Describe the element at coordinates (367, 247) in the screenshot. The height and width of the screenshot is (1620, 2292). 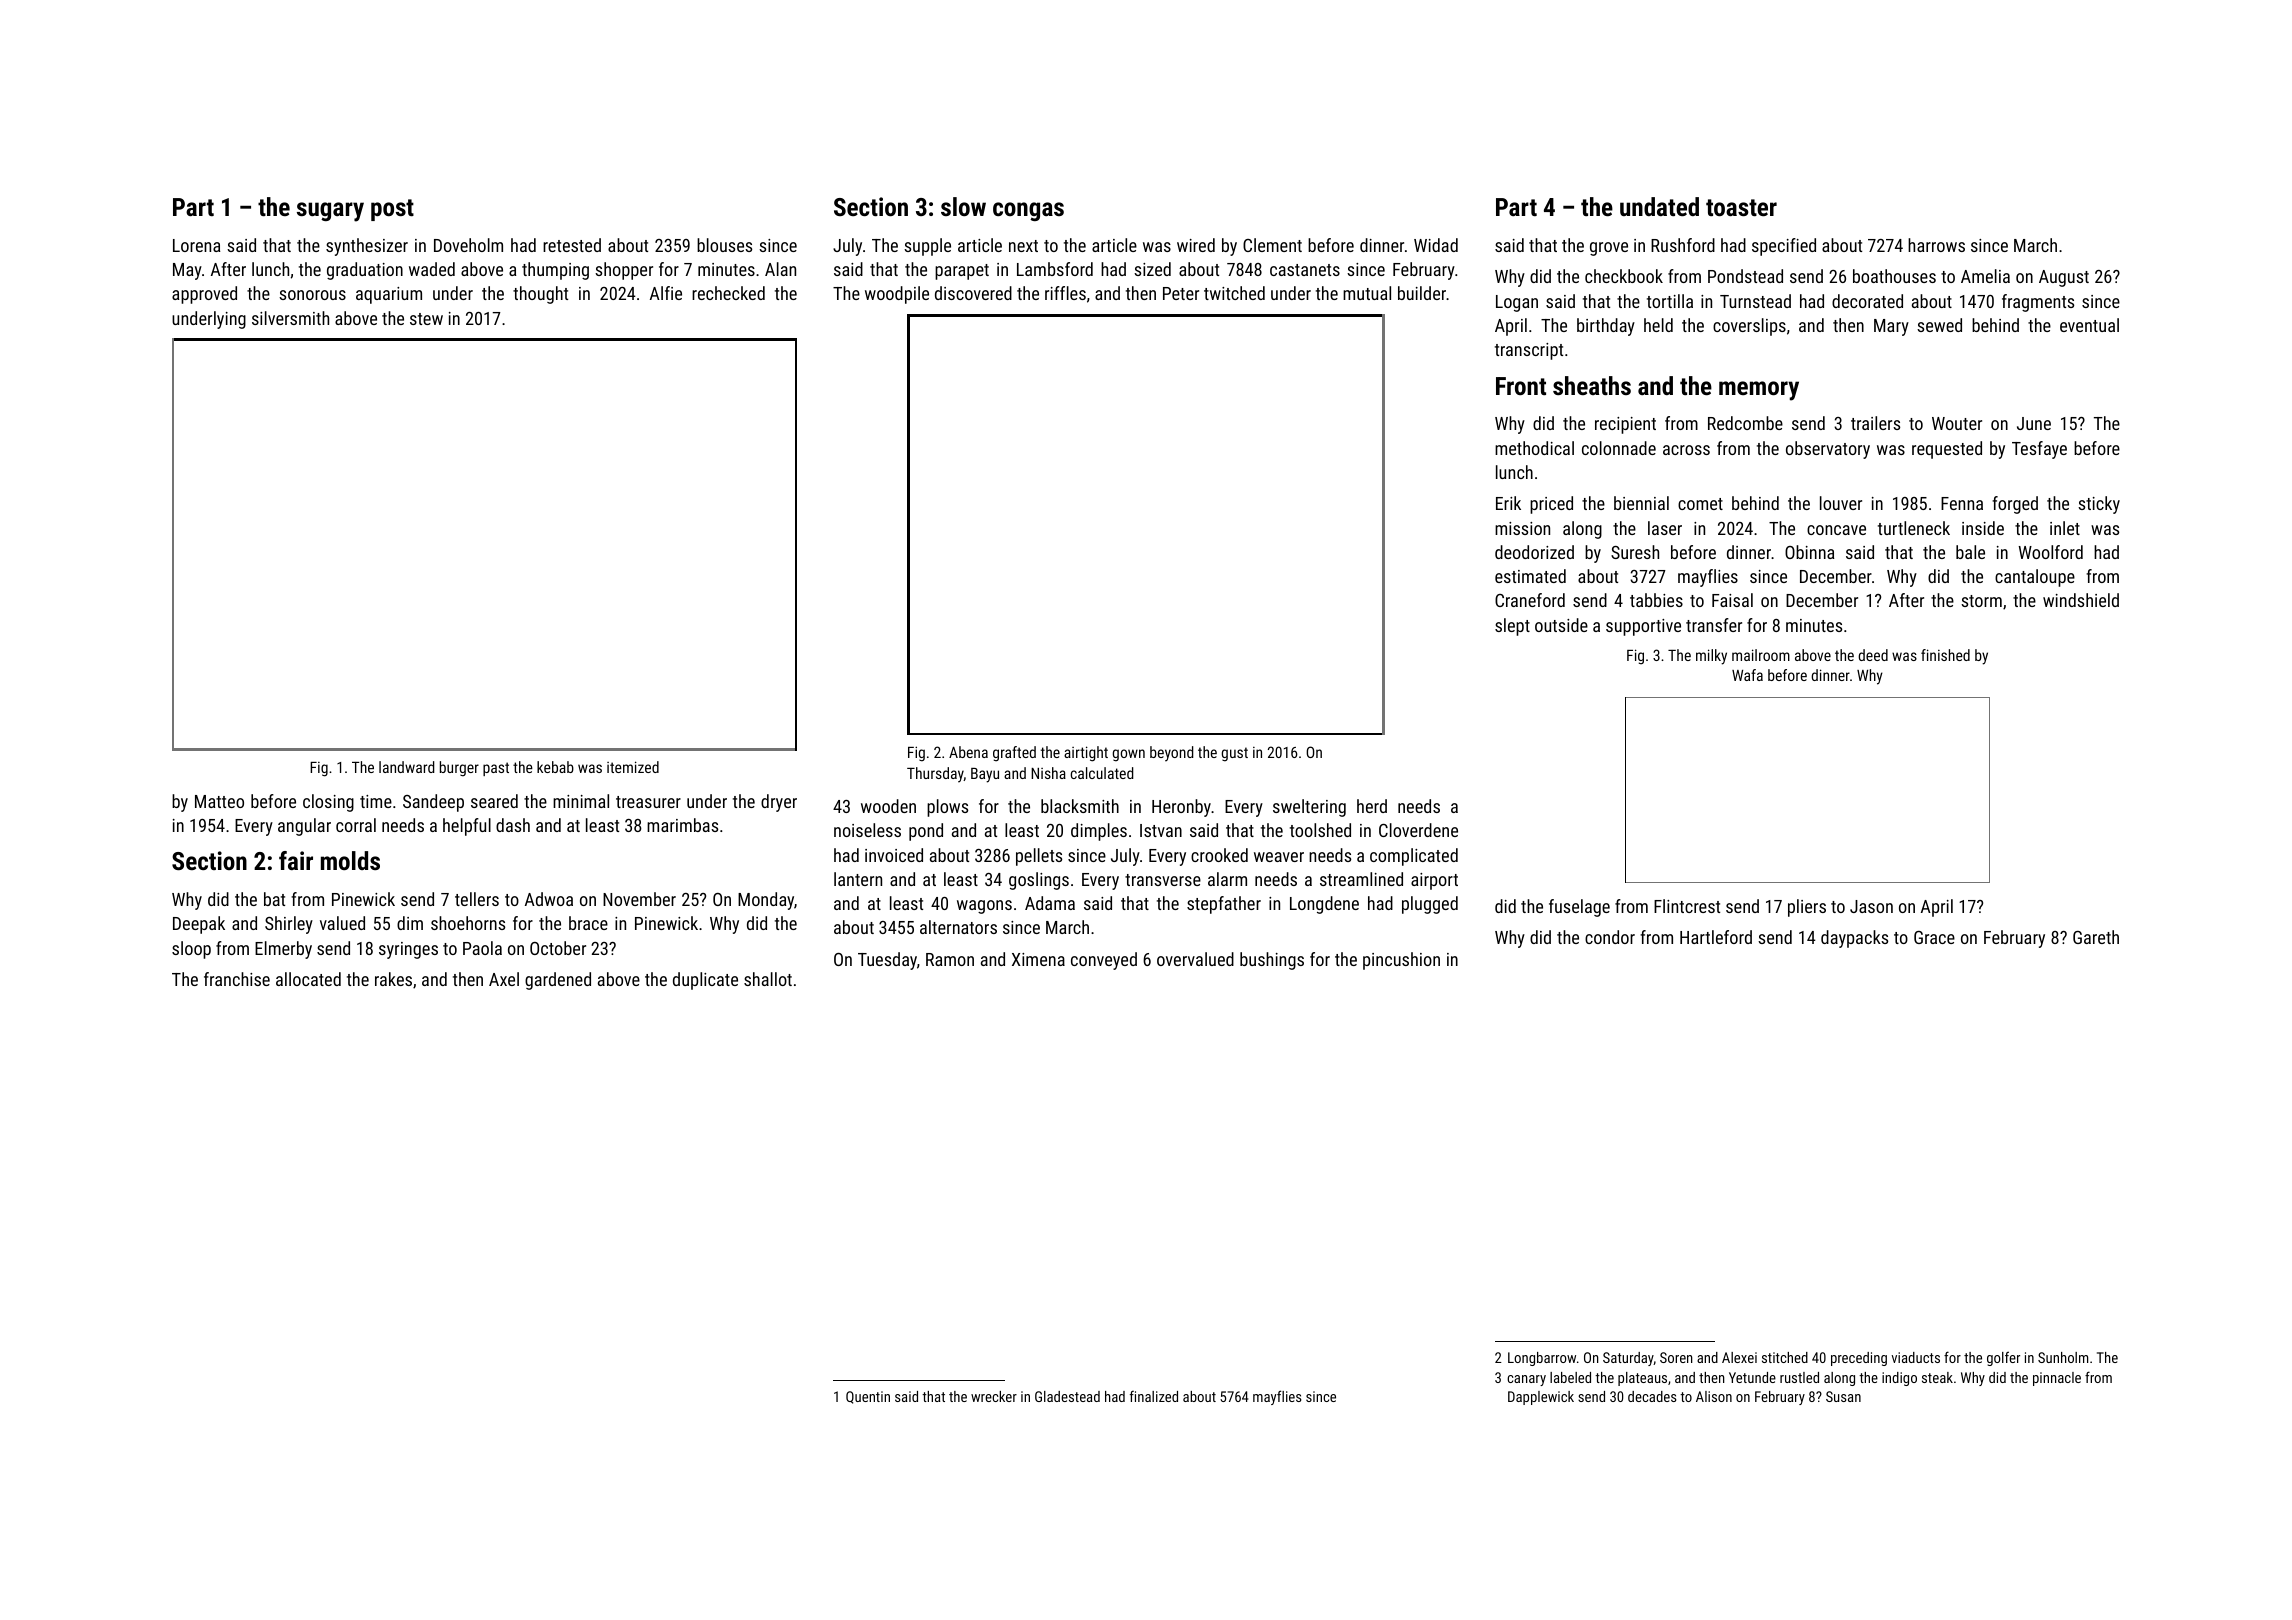
I see `synthesizer` at that location.
